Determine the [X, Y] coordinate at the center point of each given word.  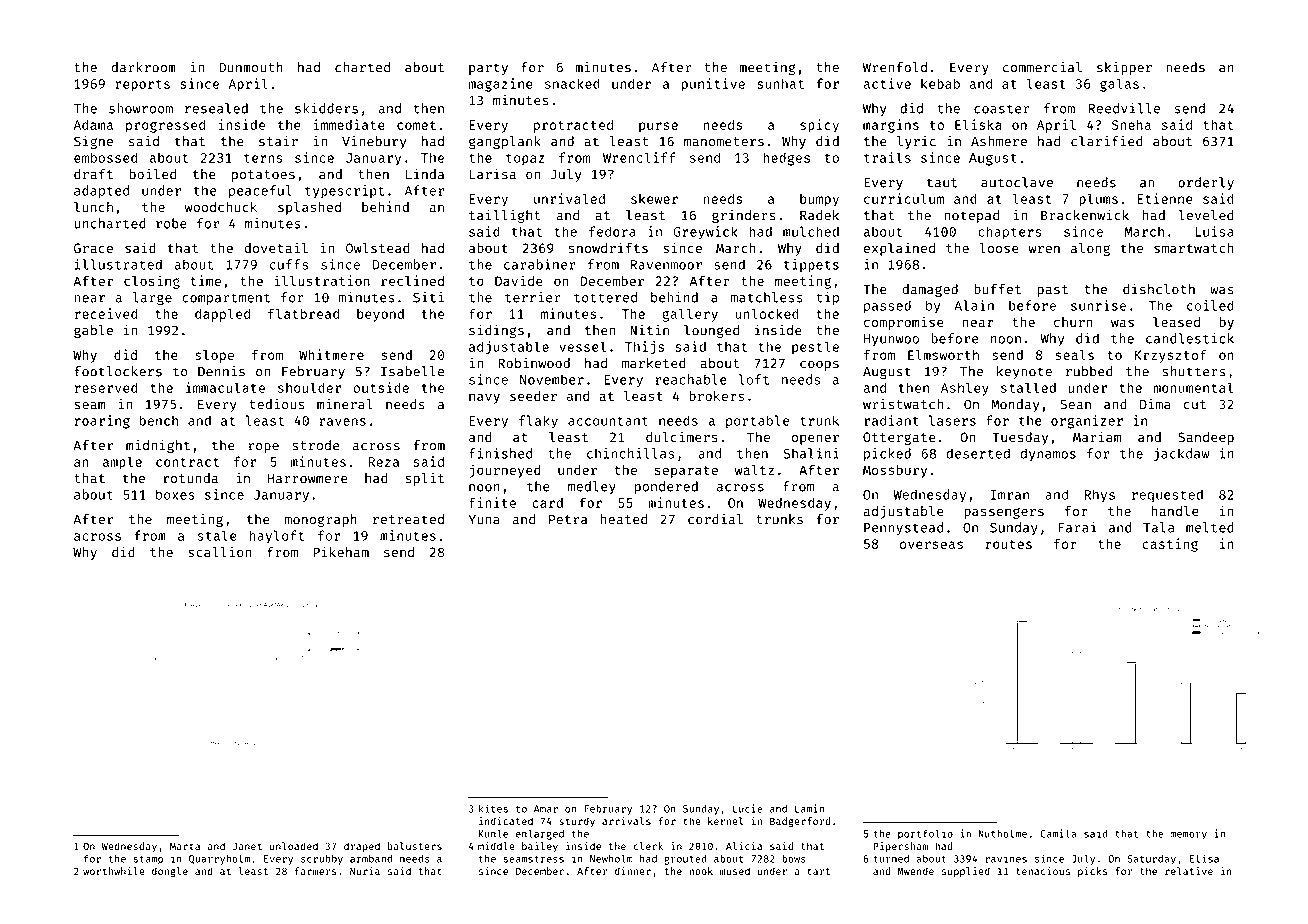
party [488, 69]
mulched [811, 231]
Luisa [1214, 231]
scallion [219, 552]
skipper [1124, 68]
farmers [316, 871]
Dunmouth [251, 67]
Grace [93, 248]
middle [496, 846]
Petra [568, 519]
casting [1170, 545]
